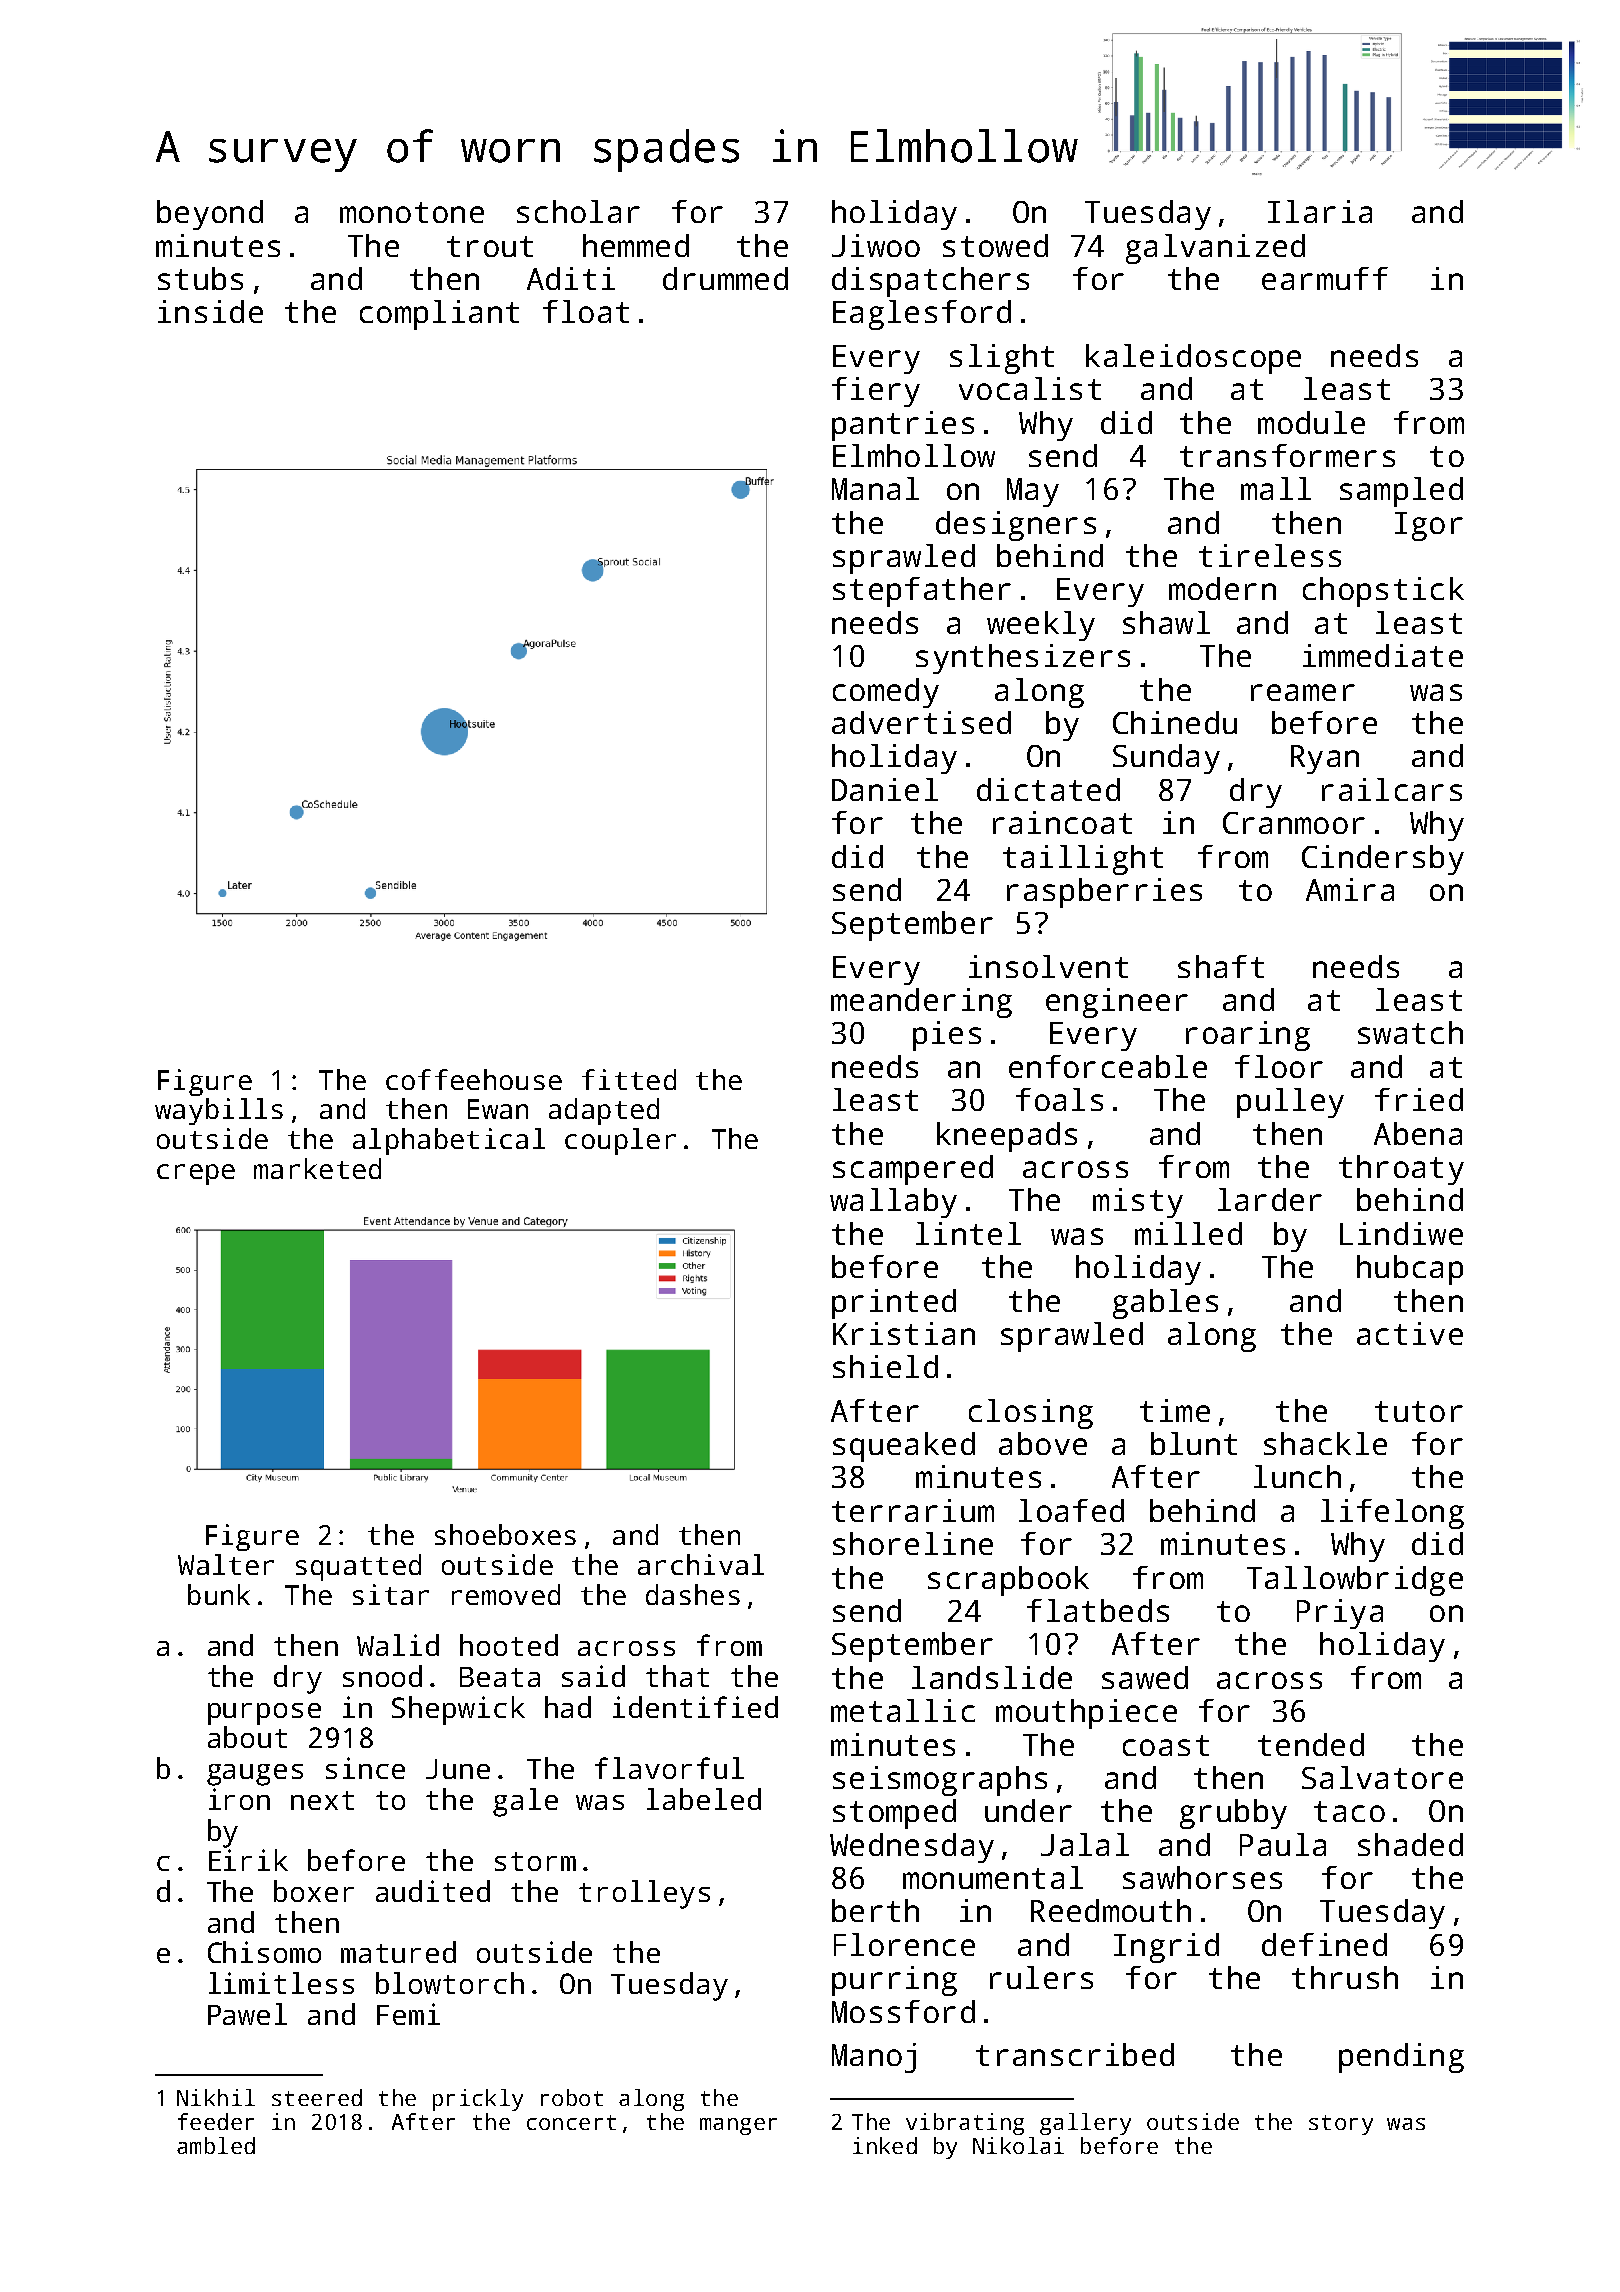  I want to click on ambled, so click(216, 2145).
